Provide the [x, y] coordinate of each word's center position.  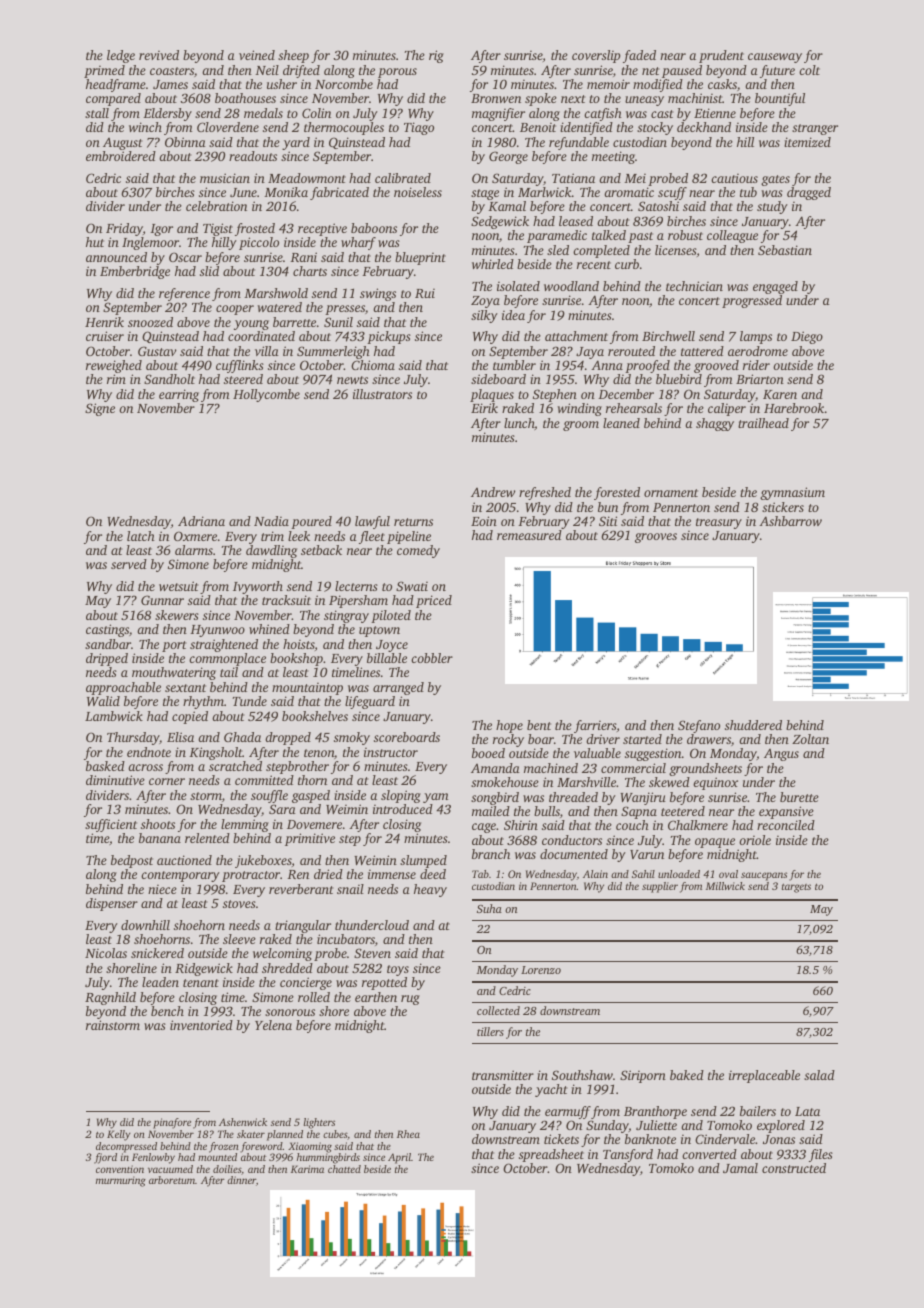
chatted [344, 1169]
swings [378, 294]
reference [184, 294]
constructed [794, 1168]
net [651, 71]
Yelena [273, 1025]
